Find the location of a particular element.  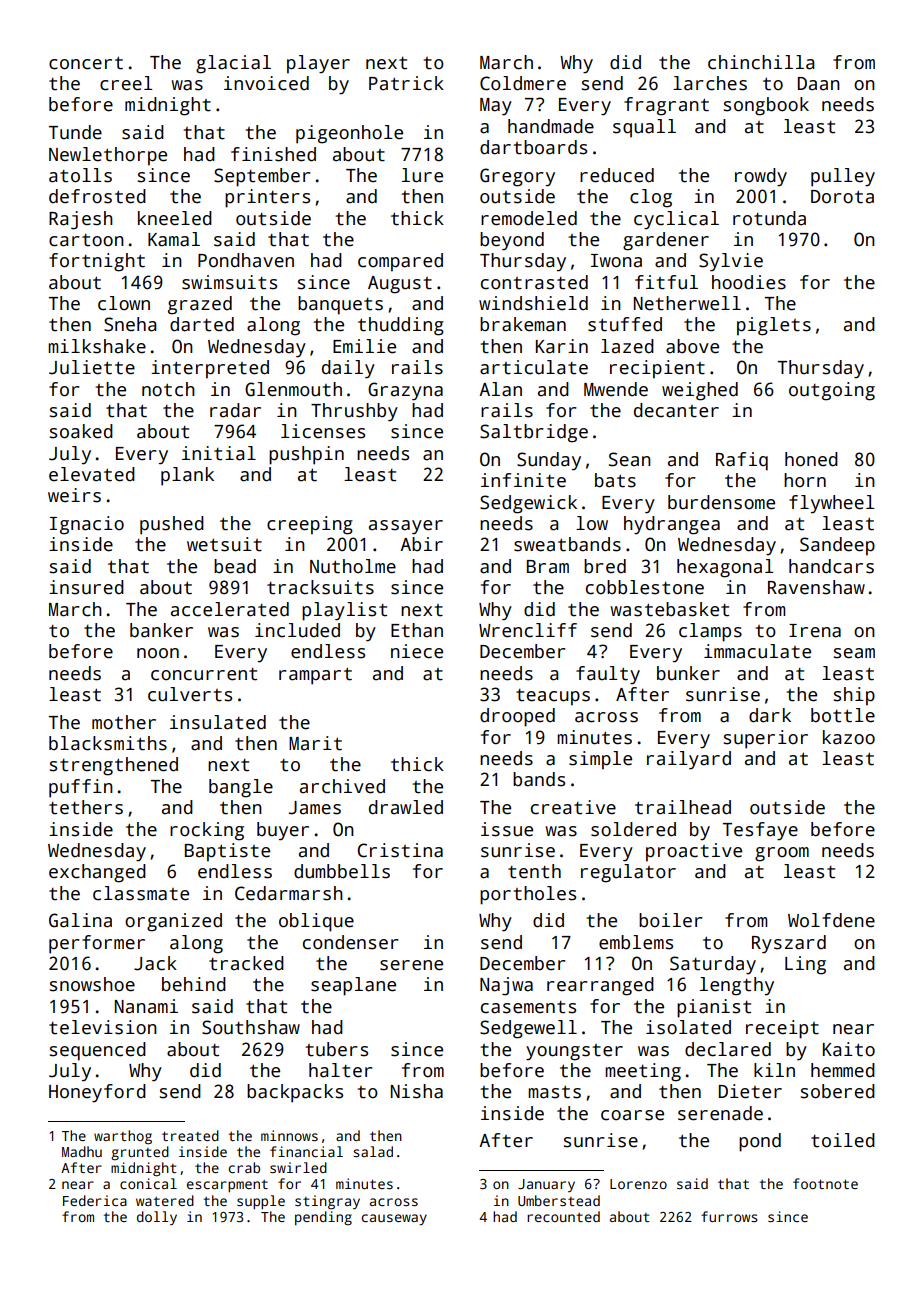

Southshaw is located at coordinates (251, 1027).
